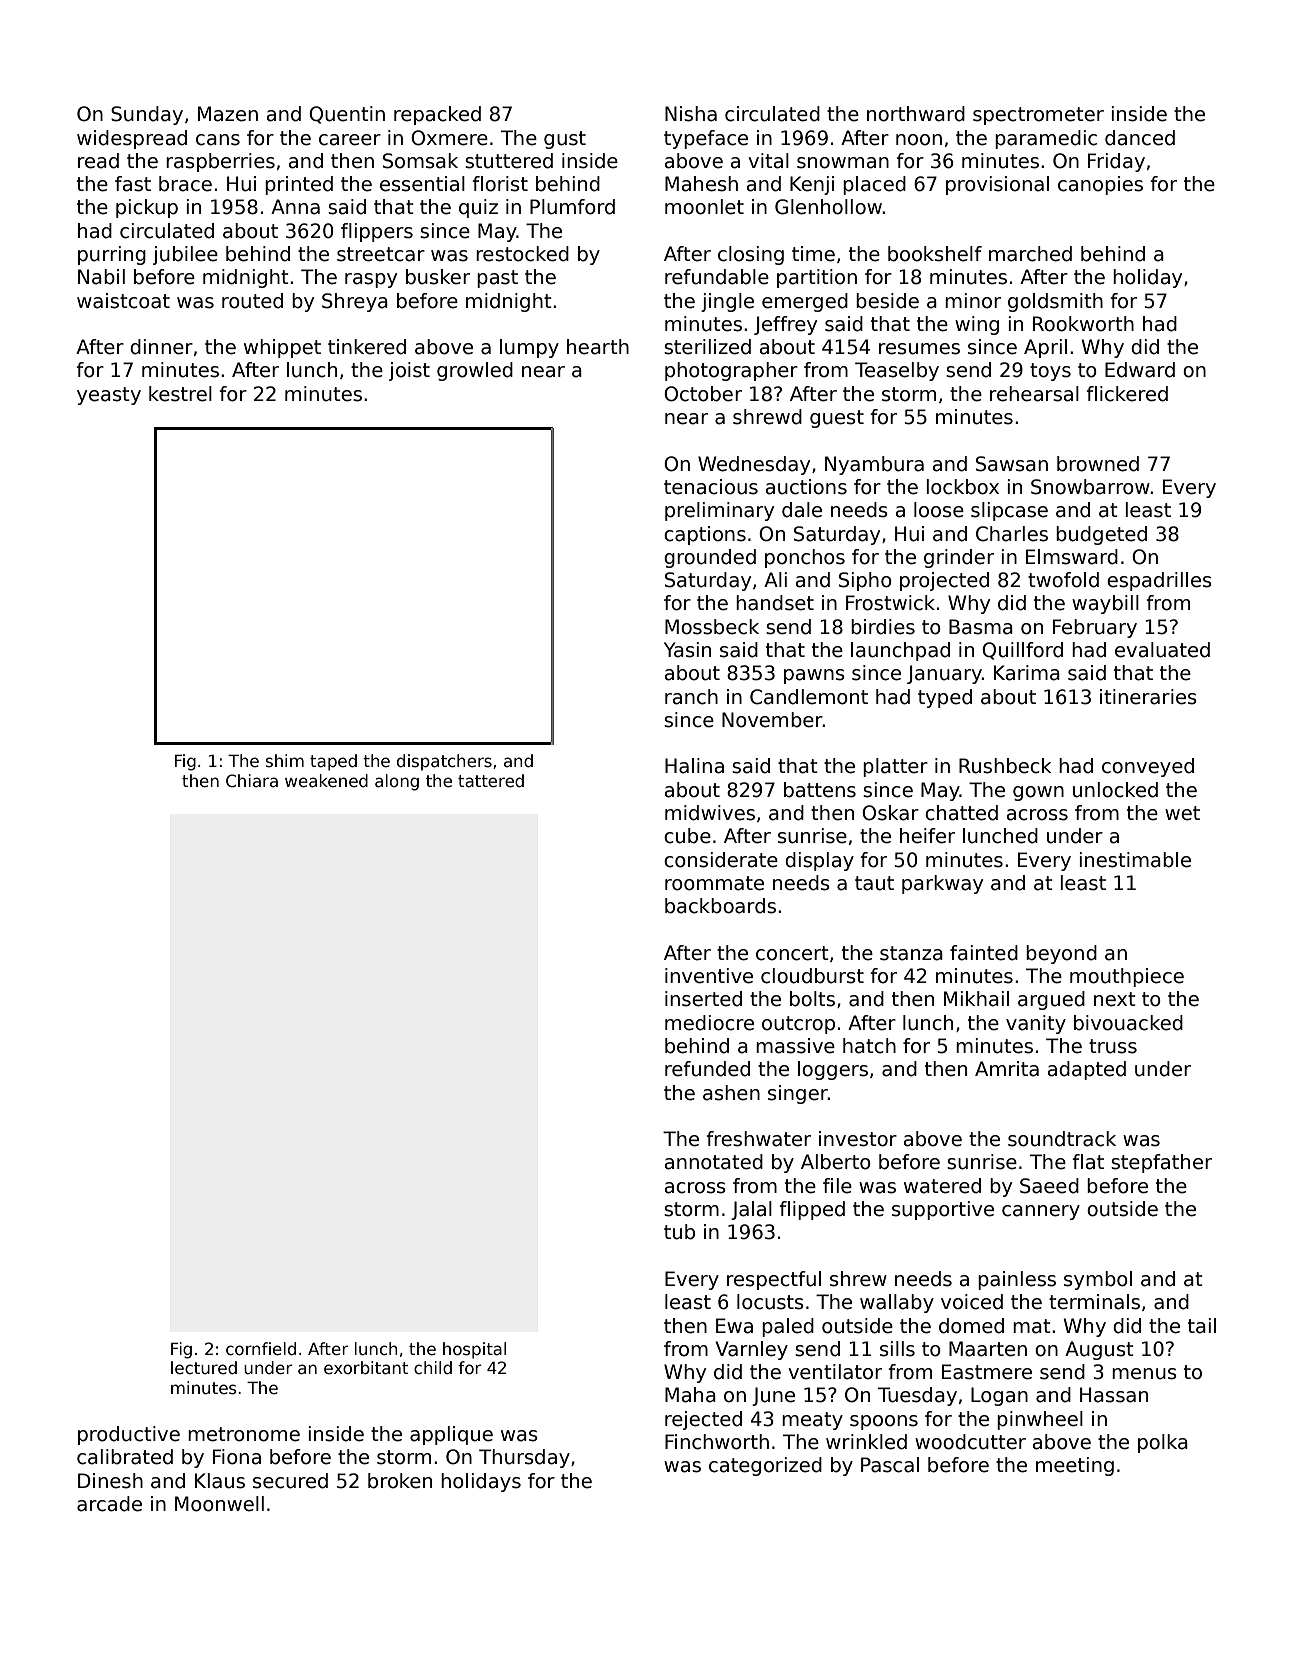  What do you see at coordinates (942, 884) in the screenshot?
I see `parkway` at bounding box center [942, 884].
